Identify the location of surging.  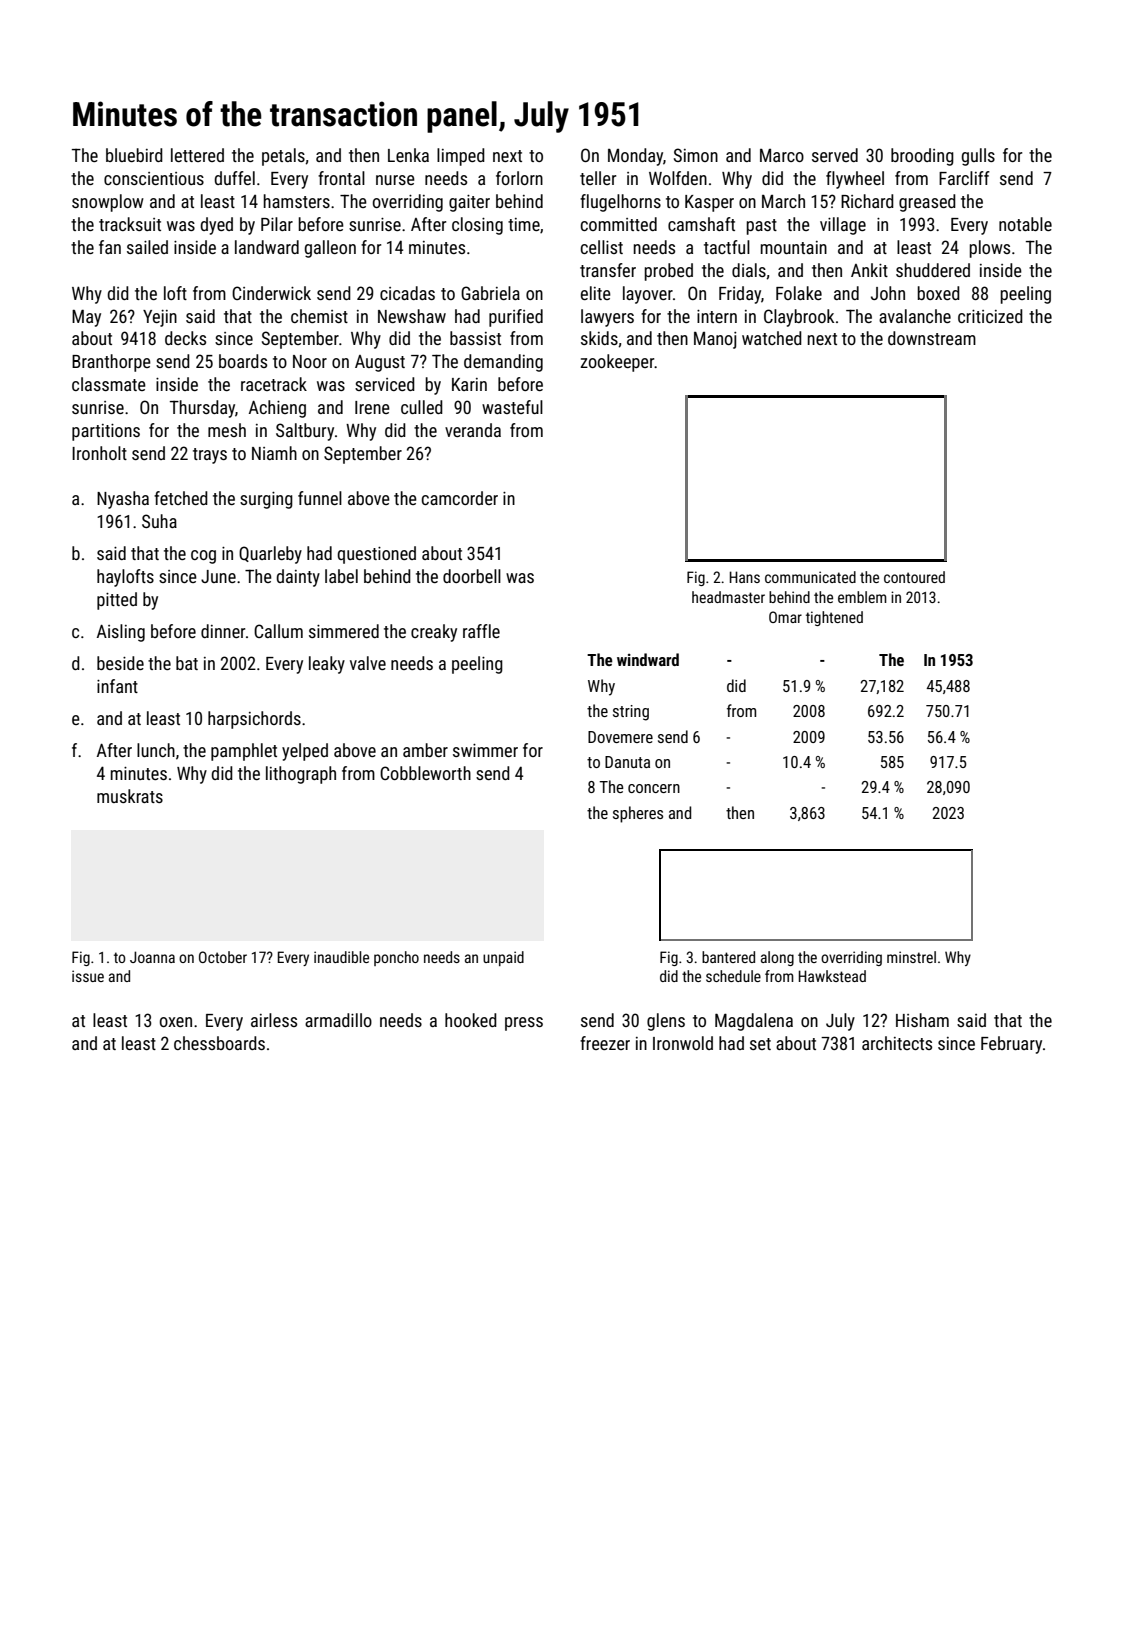
(266, 500).
